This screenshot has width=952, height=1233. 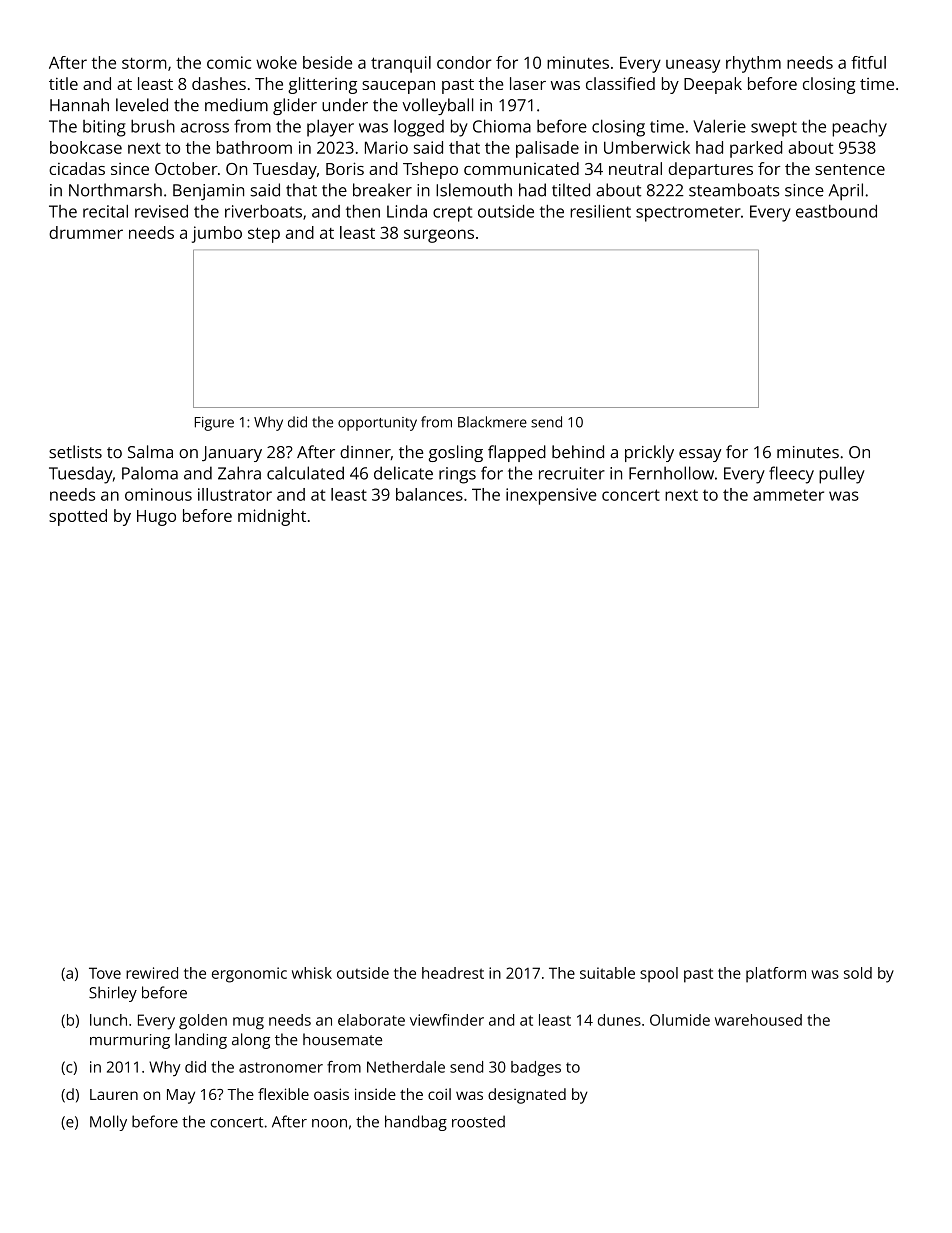 What do you see at coordinates (272, 517) in the screenshot?
I see `midnight` at bounding box center [272, 517].
